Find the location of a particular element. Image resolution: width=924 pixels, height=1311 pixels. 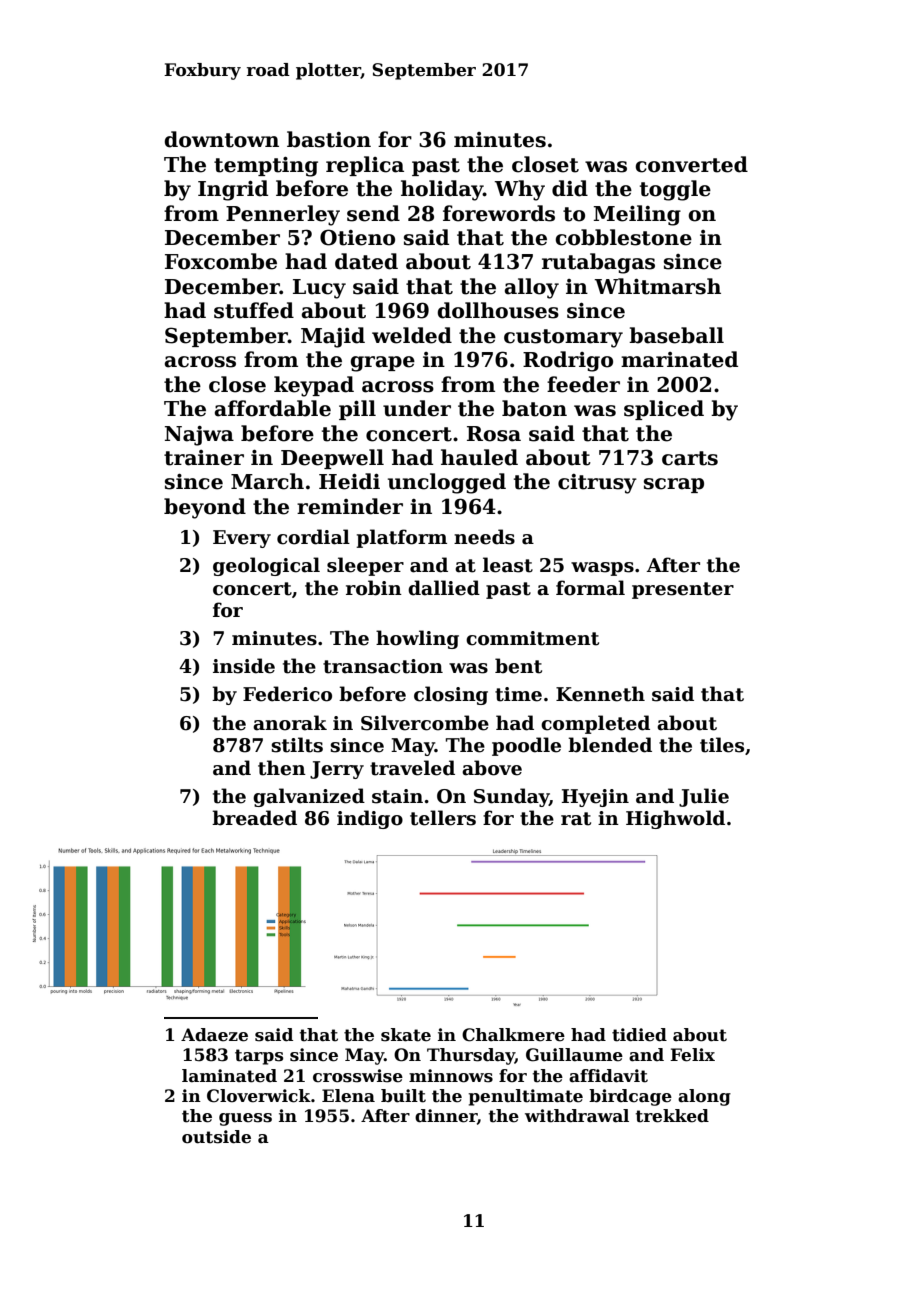

spliced is located at coordinates (664, 410).
